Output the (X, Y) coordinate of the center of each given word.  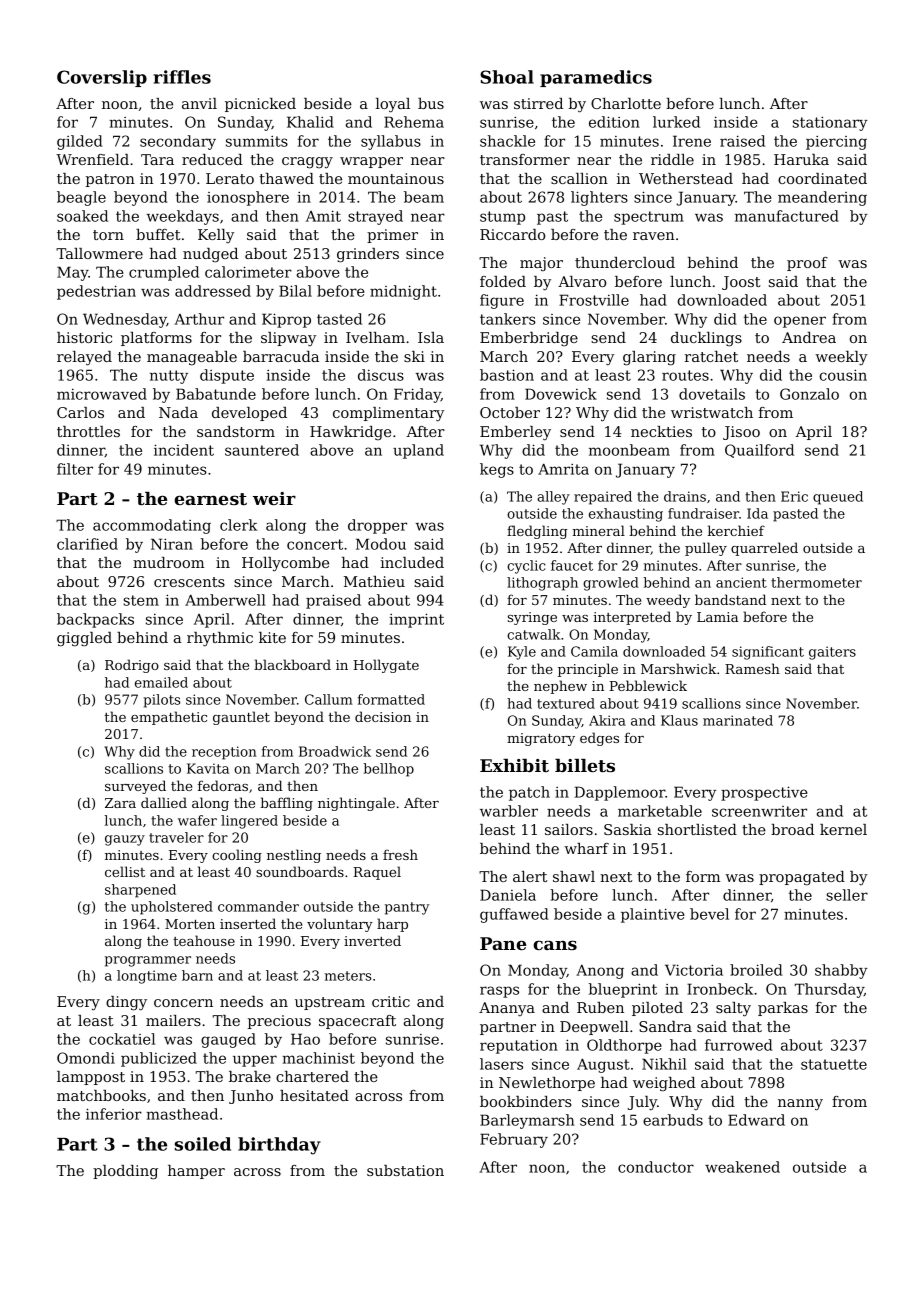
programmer (148, 961)
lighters (599, 198)
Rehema (414, 122)
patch (529, 793)
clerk (238, 525)
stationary (830, 123)
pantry (407, 908)
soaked (82, 216)
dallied (164, 802)
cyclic (526, 567)
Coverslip (102, 78)
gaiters (832, 653)
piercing (836, 143)
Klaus (679, 720)
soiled (203, 1144)
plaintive (653, 915)
